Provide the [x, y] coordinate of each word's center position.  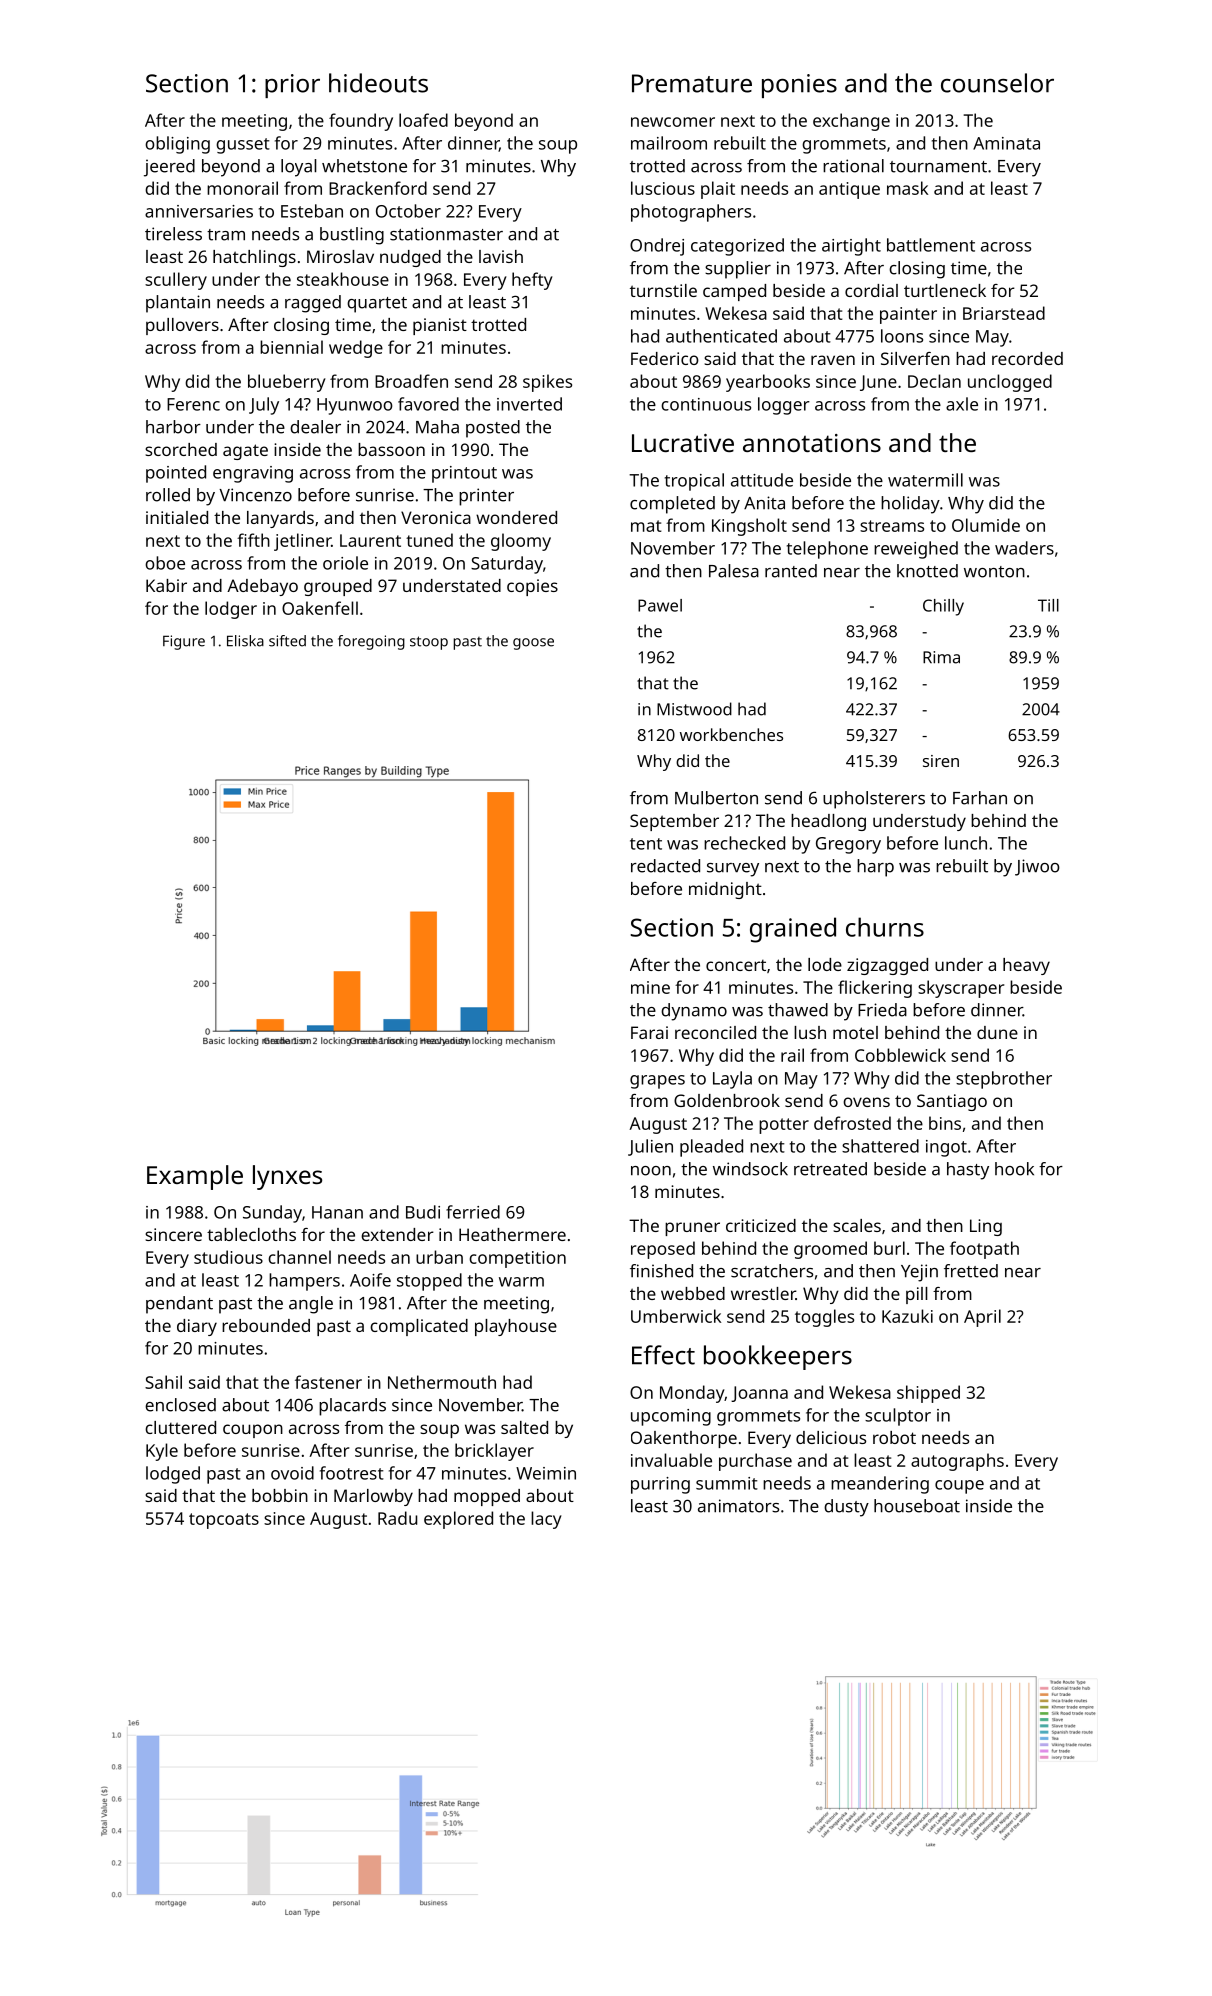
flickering [875, 989]
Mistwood [694, 709]
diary [197, 1327]
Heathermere [512, 1234]
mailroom [669, 143]
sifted [287, 641]
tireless [173, 234]
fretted [971, 1271]
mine [650, 987]
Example [195, 1177]
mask [907, 188]
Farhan [980, 798]
